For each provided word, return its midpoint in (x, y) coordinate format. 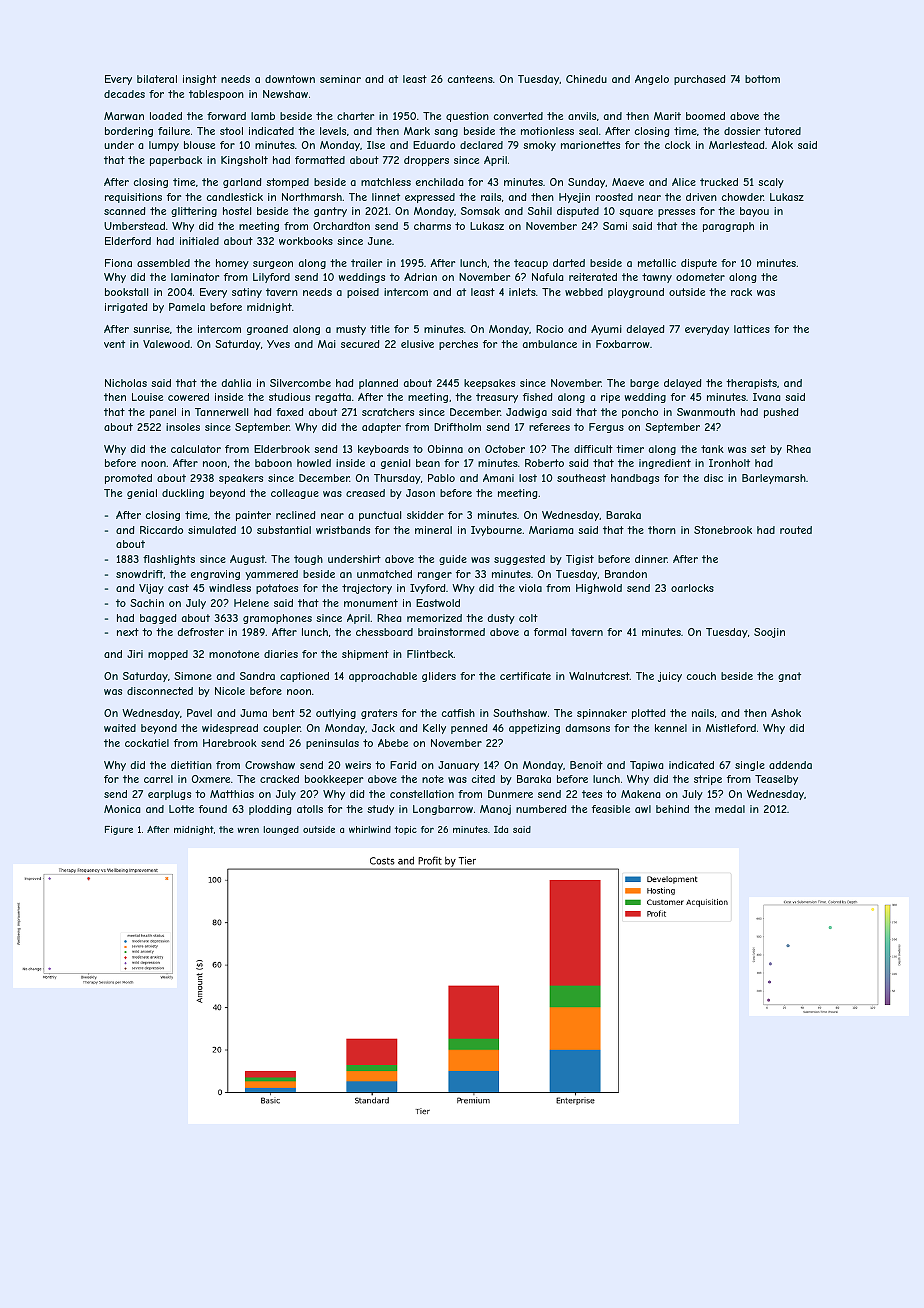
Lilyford (271, 278)
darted (569, 263)
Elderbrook (282, 449)
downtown (290, 79)
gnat (789, 677)
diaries (281, 654)
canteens (470, 79)
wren (248, 830)
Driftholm (457, 427)
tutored (782, 131)
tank (712, 449)
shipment (365, 655)
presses (676, 213)
